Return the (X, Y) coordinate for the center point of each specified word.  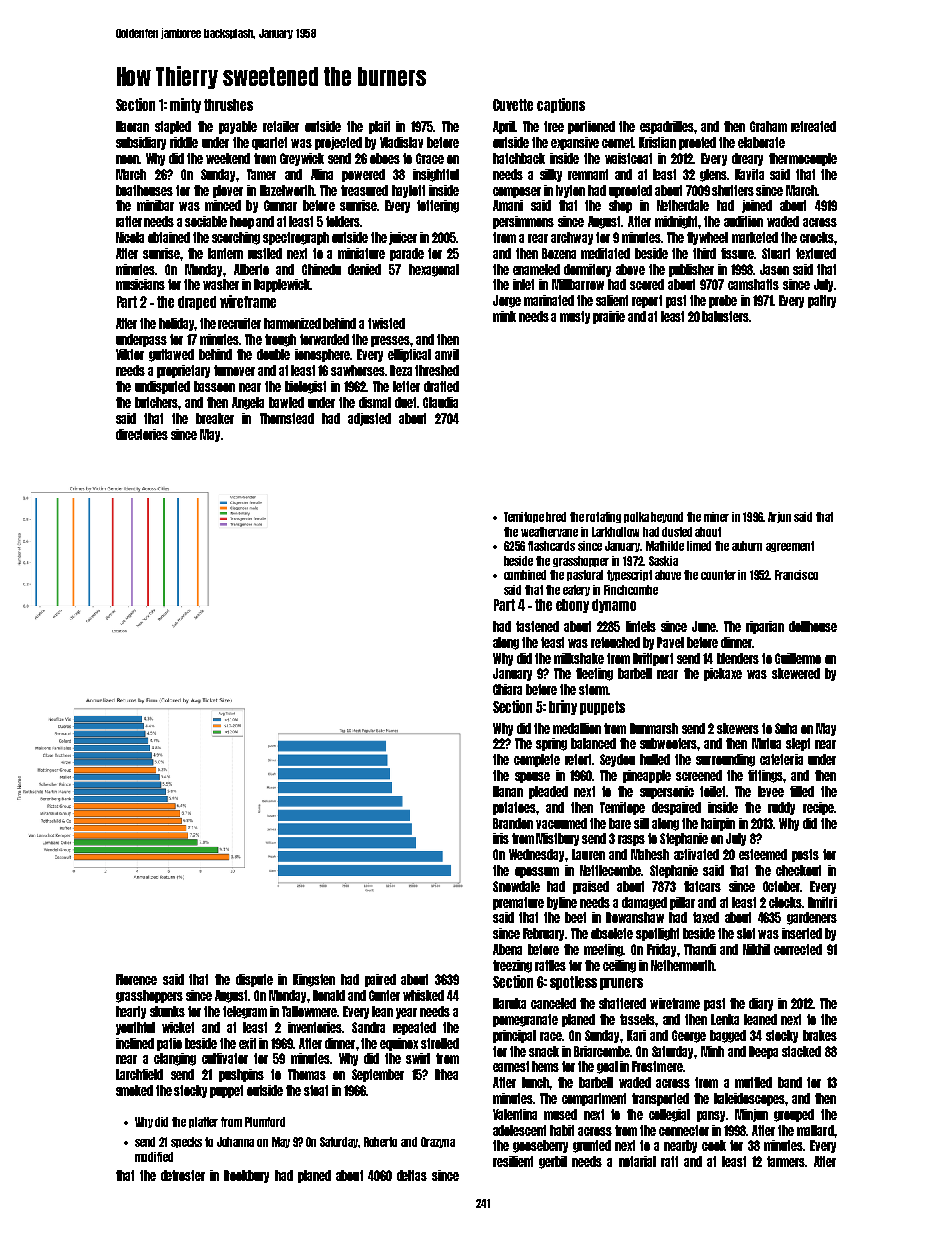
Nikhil (756, 949)
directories (142, 434)
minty (185, 105)
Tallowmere (309, 1011)
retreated (813, 126)
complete (537, 760)
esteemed (763, 854)
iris (501, 838)
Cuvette (513, 105)
